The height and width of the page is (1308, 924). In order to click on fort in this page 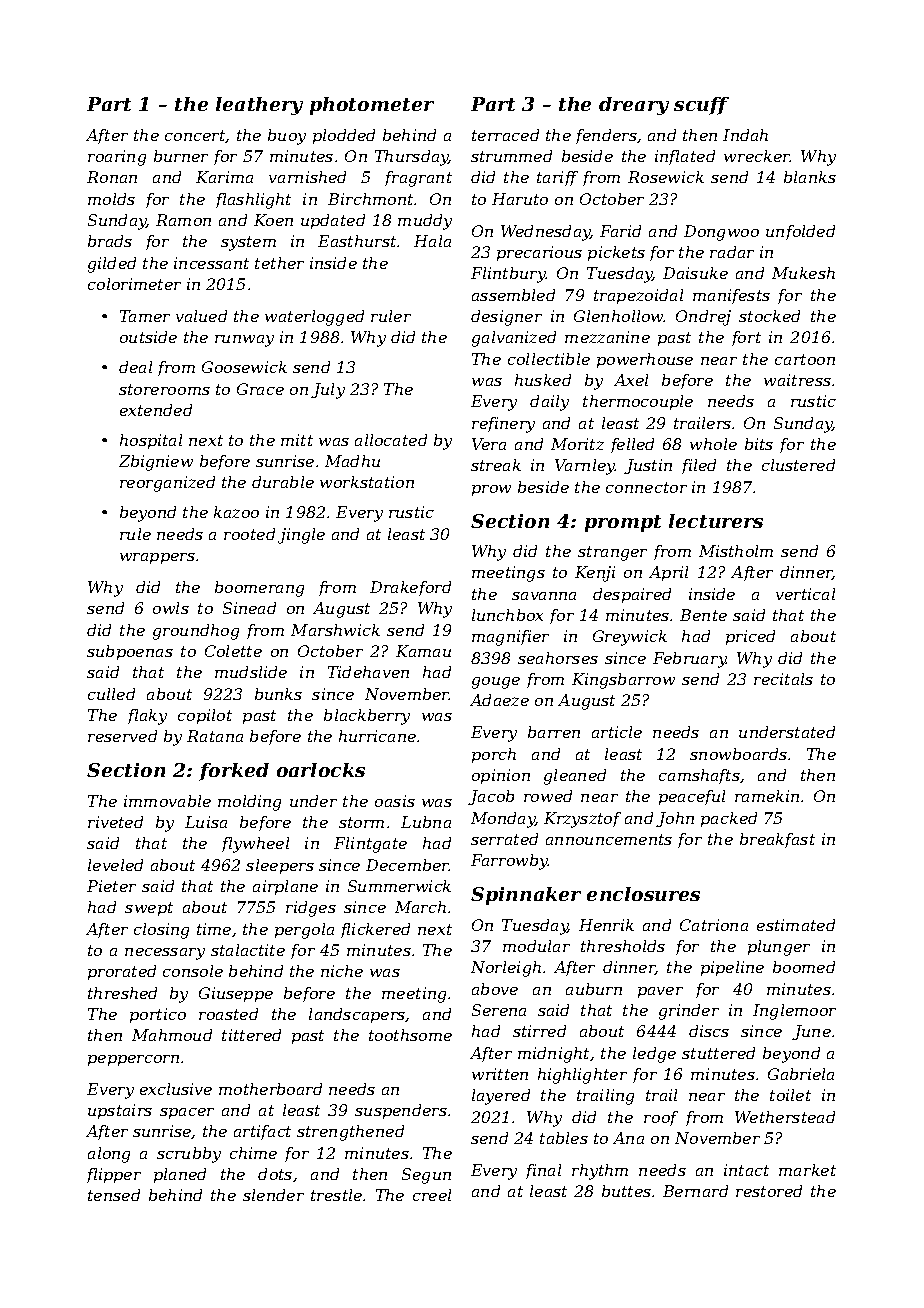, I will do `click(746, 338)`.
